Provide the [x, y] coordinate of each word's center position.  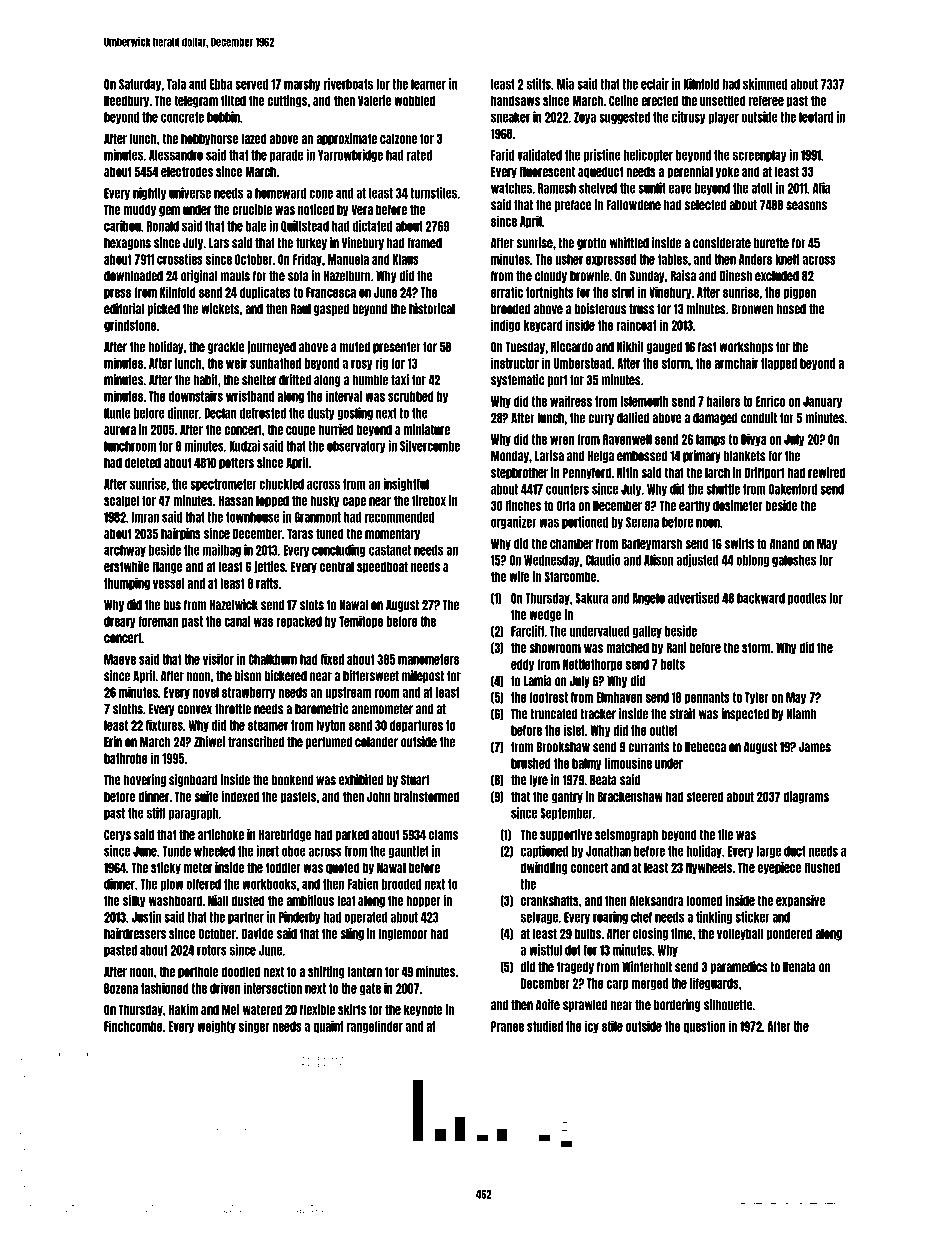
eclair [655, 84]
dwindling [544, 868]
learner [428, 84]
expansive [800, 901]
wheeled [214, 851]
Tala [176, 84]
